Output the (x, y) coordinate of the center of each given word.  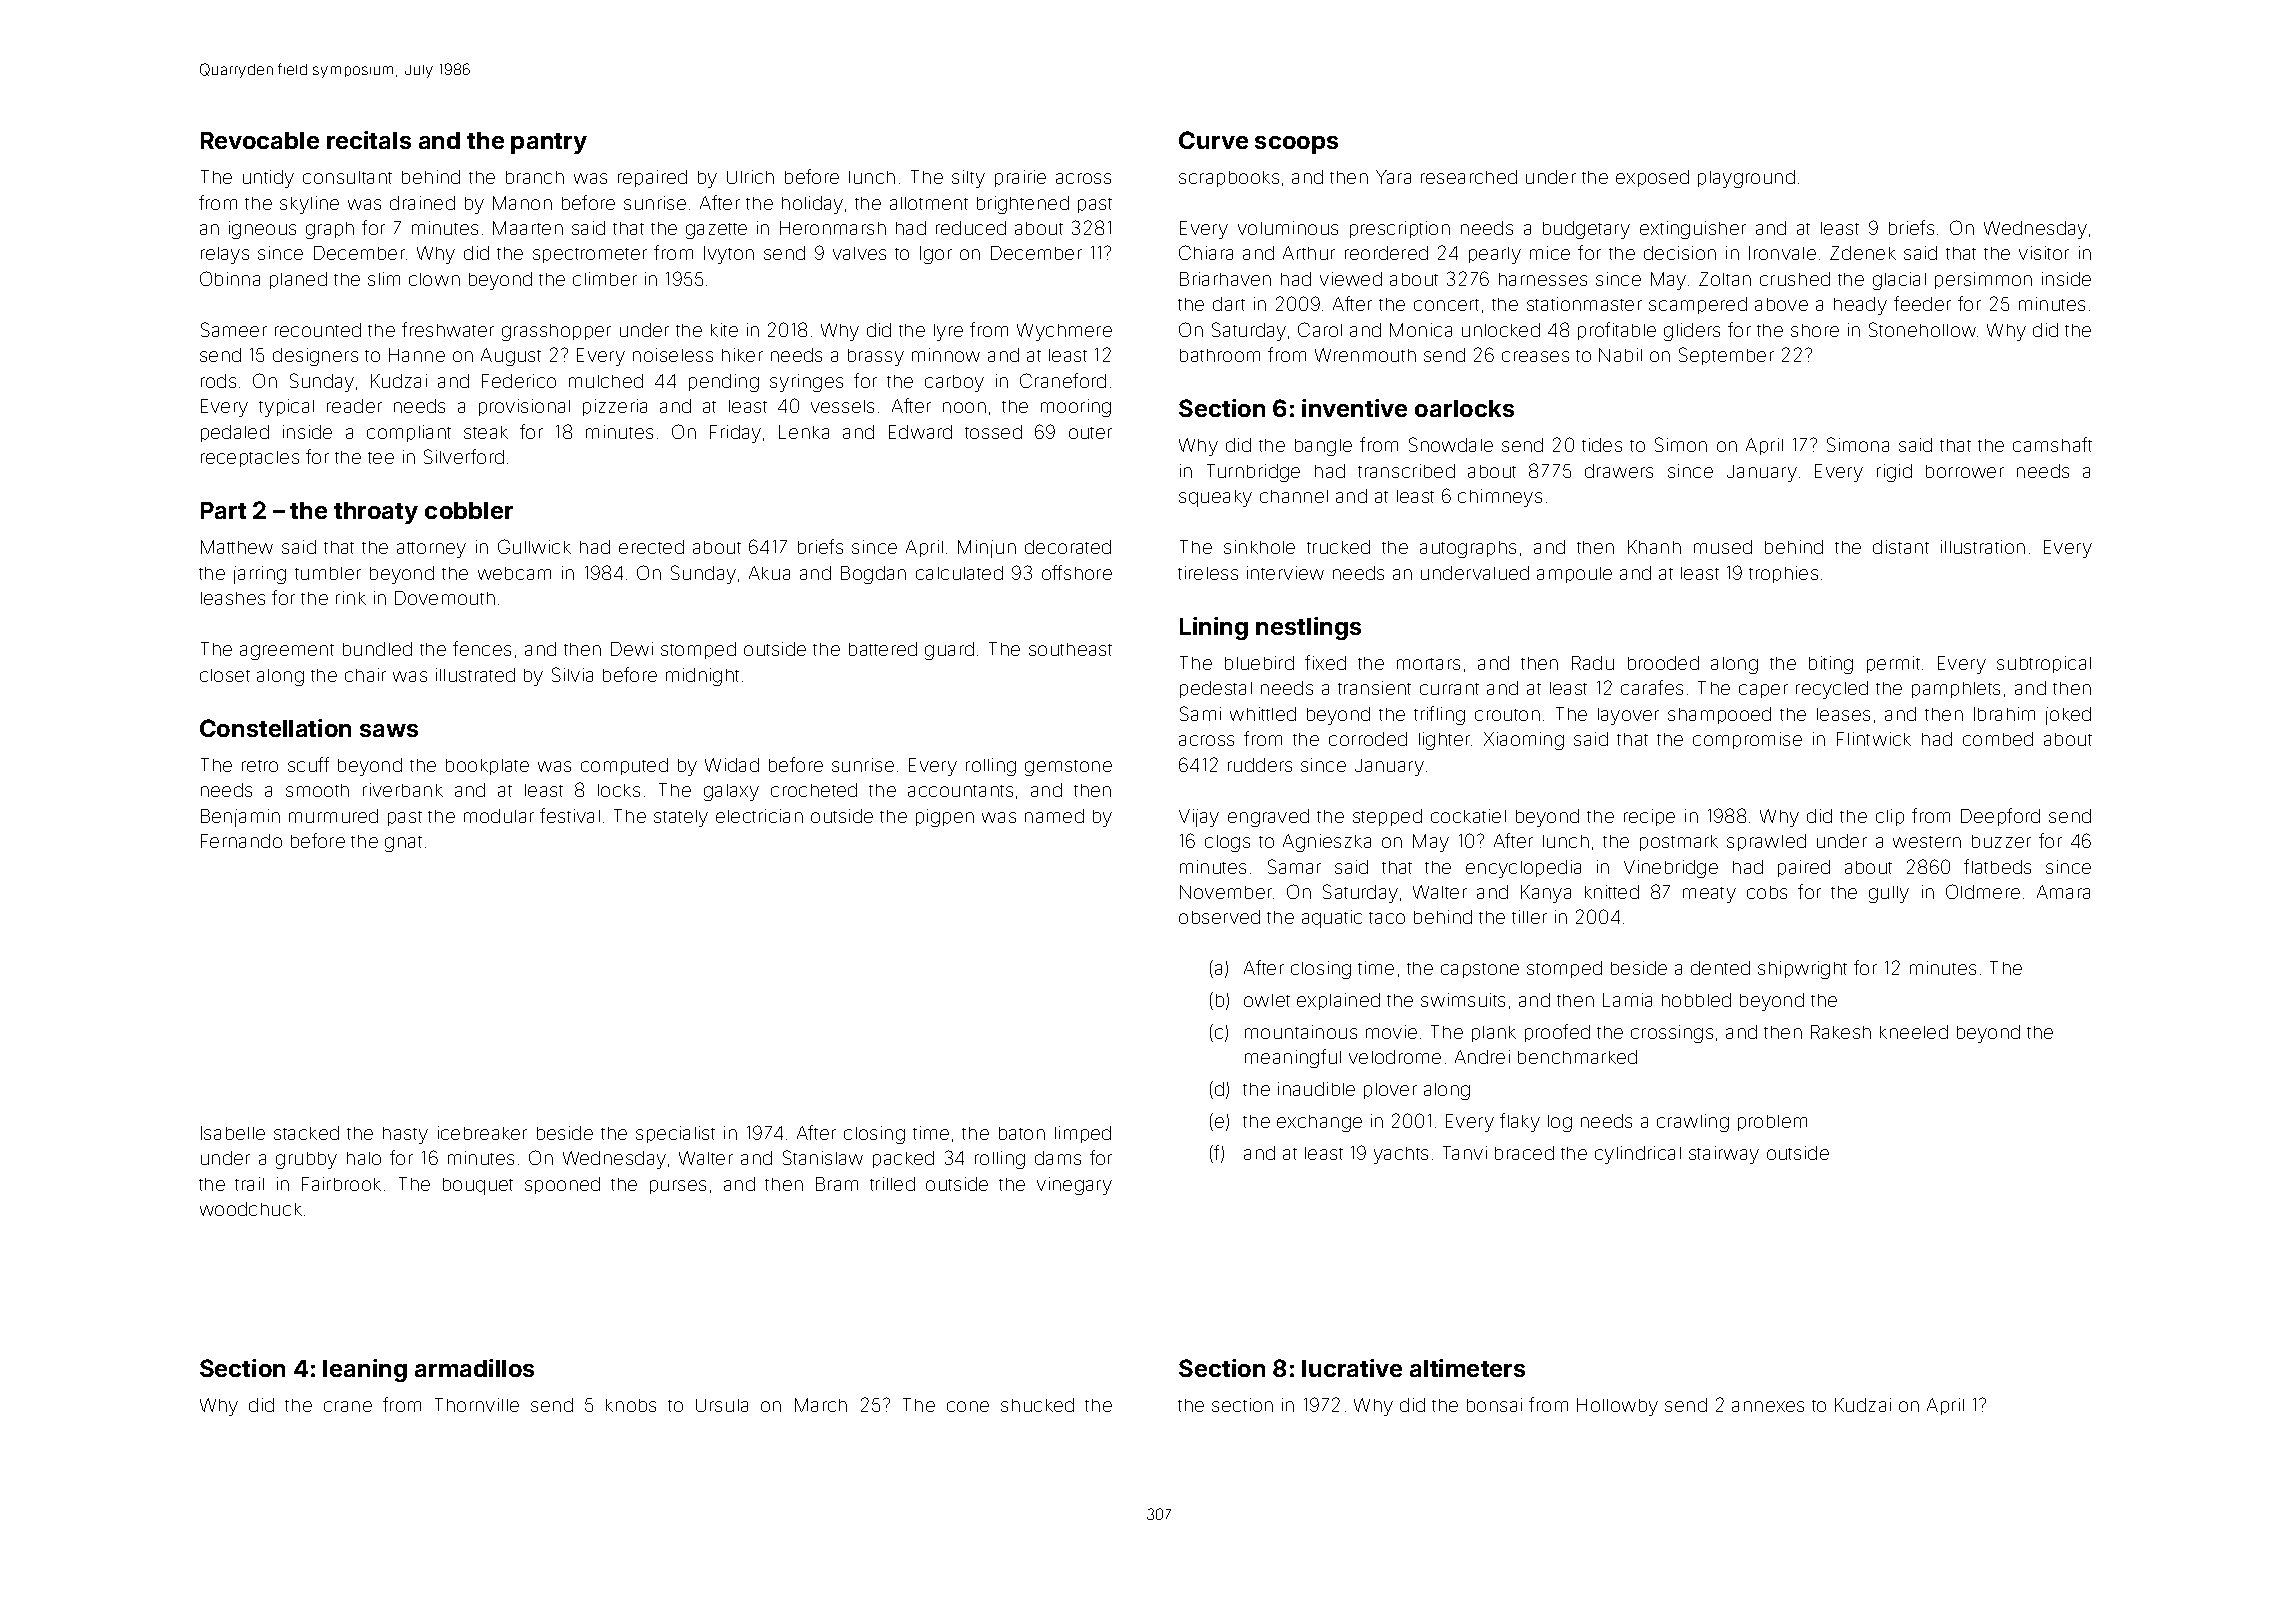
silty (968, 179)
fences (482, 648)
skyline (309, 205)
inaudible (1316, 1089)
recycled (1832, 690)
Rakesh (1841, 1032)
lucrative (1352, 1368)
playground (1746, 179)
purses (678, 1187)
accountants (960, 791)
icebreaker (482, 1133)
